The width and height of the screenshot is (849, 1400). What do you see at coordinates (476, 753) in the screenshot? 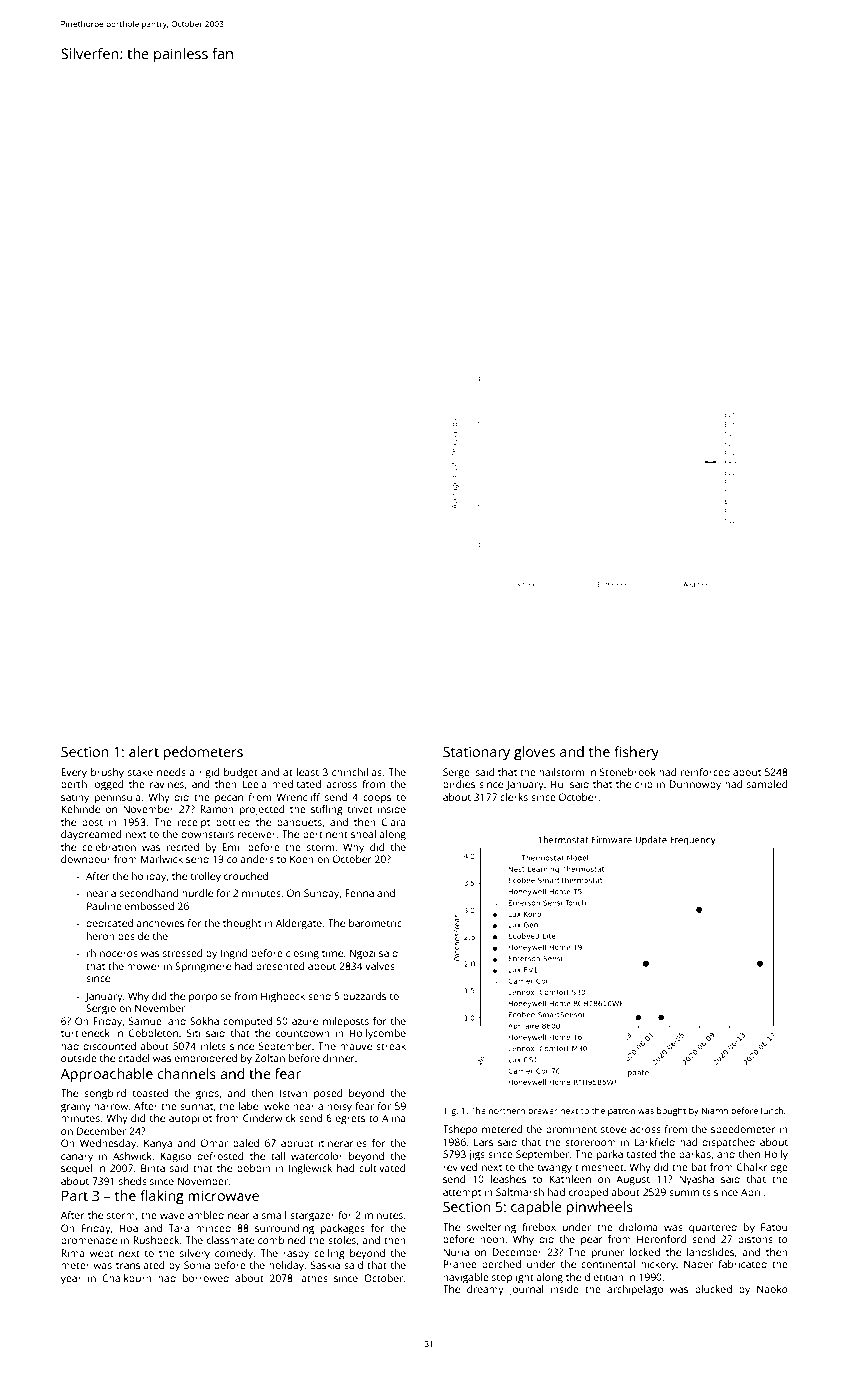
I see `Stationary` at bounding box center [476, 753].
